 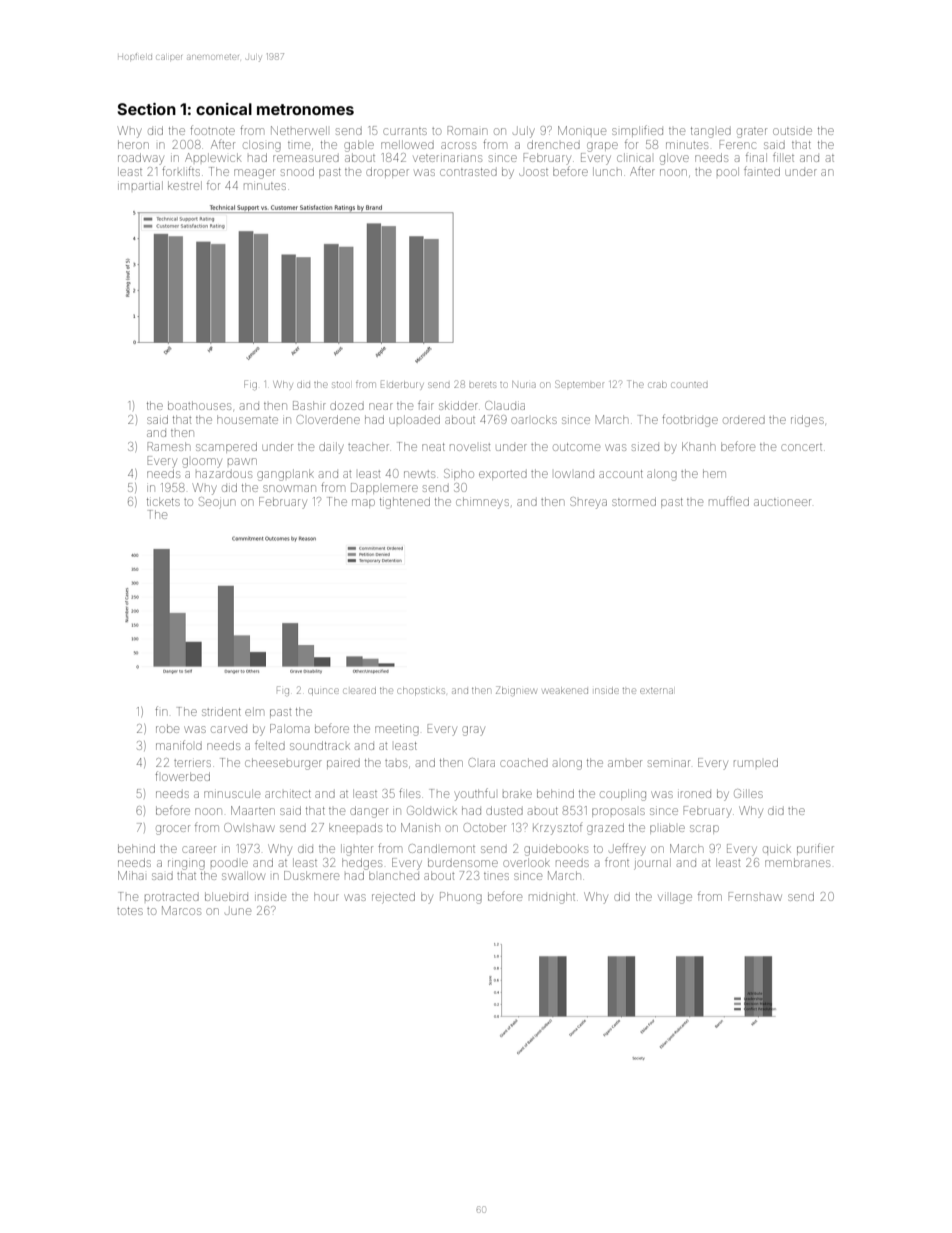 What do you see at coordinates (130, 911) in the screenshot?
I see `totes` at bounding box center [130, 911].
